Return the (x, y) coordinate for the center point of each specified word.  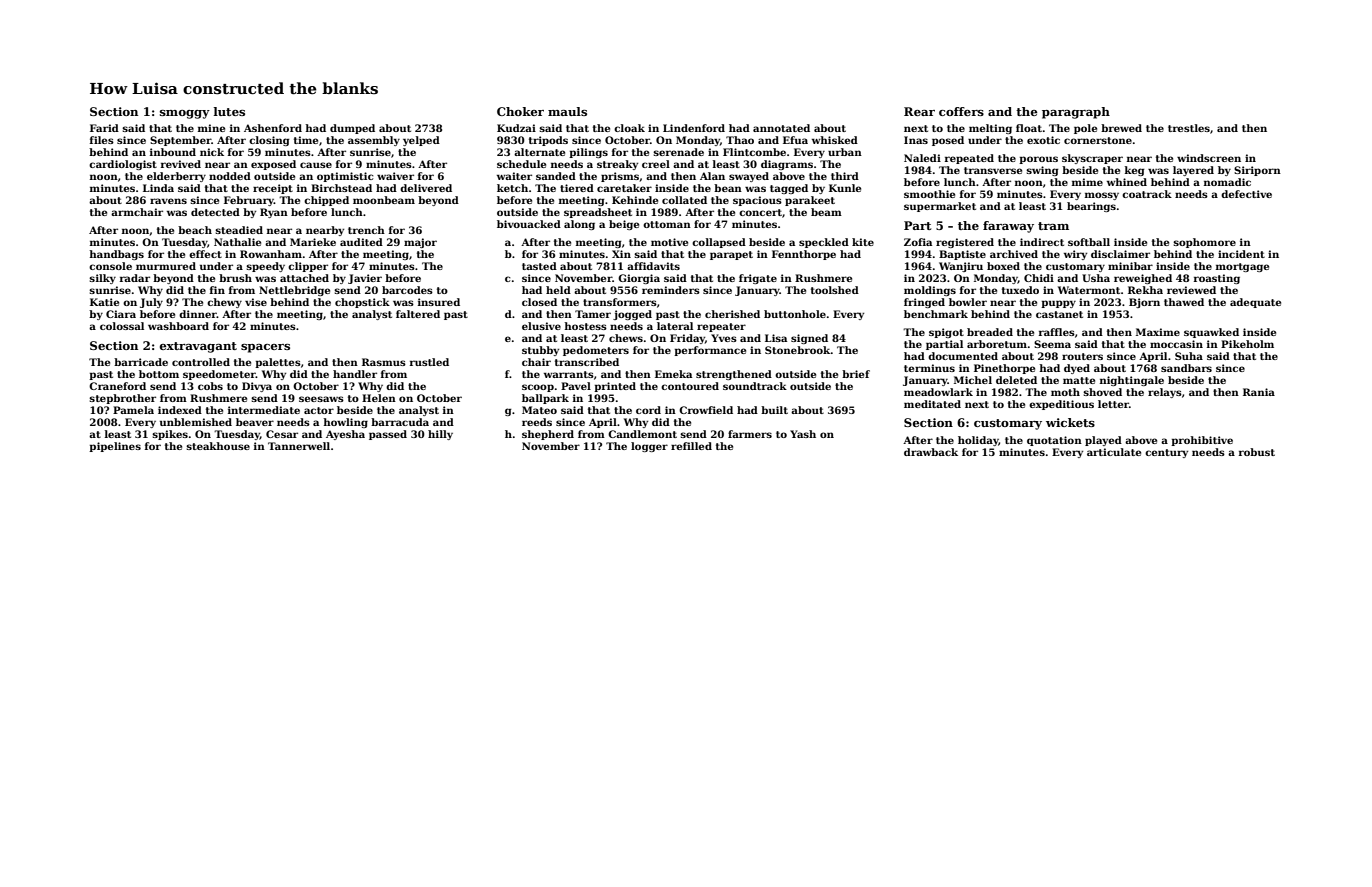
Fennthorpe (804, 255)
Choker (520, 111)
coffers (961, 111)
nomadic (1227, 182)
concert (760, 212)
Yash (803, 434)
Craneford (117, 386)
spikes (170, 435)
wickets (1070, 422)
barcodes (407, 290)
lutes (229, 111)
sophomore (1204, 243)
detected (215, 212)
